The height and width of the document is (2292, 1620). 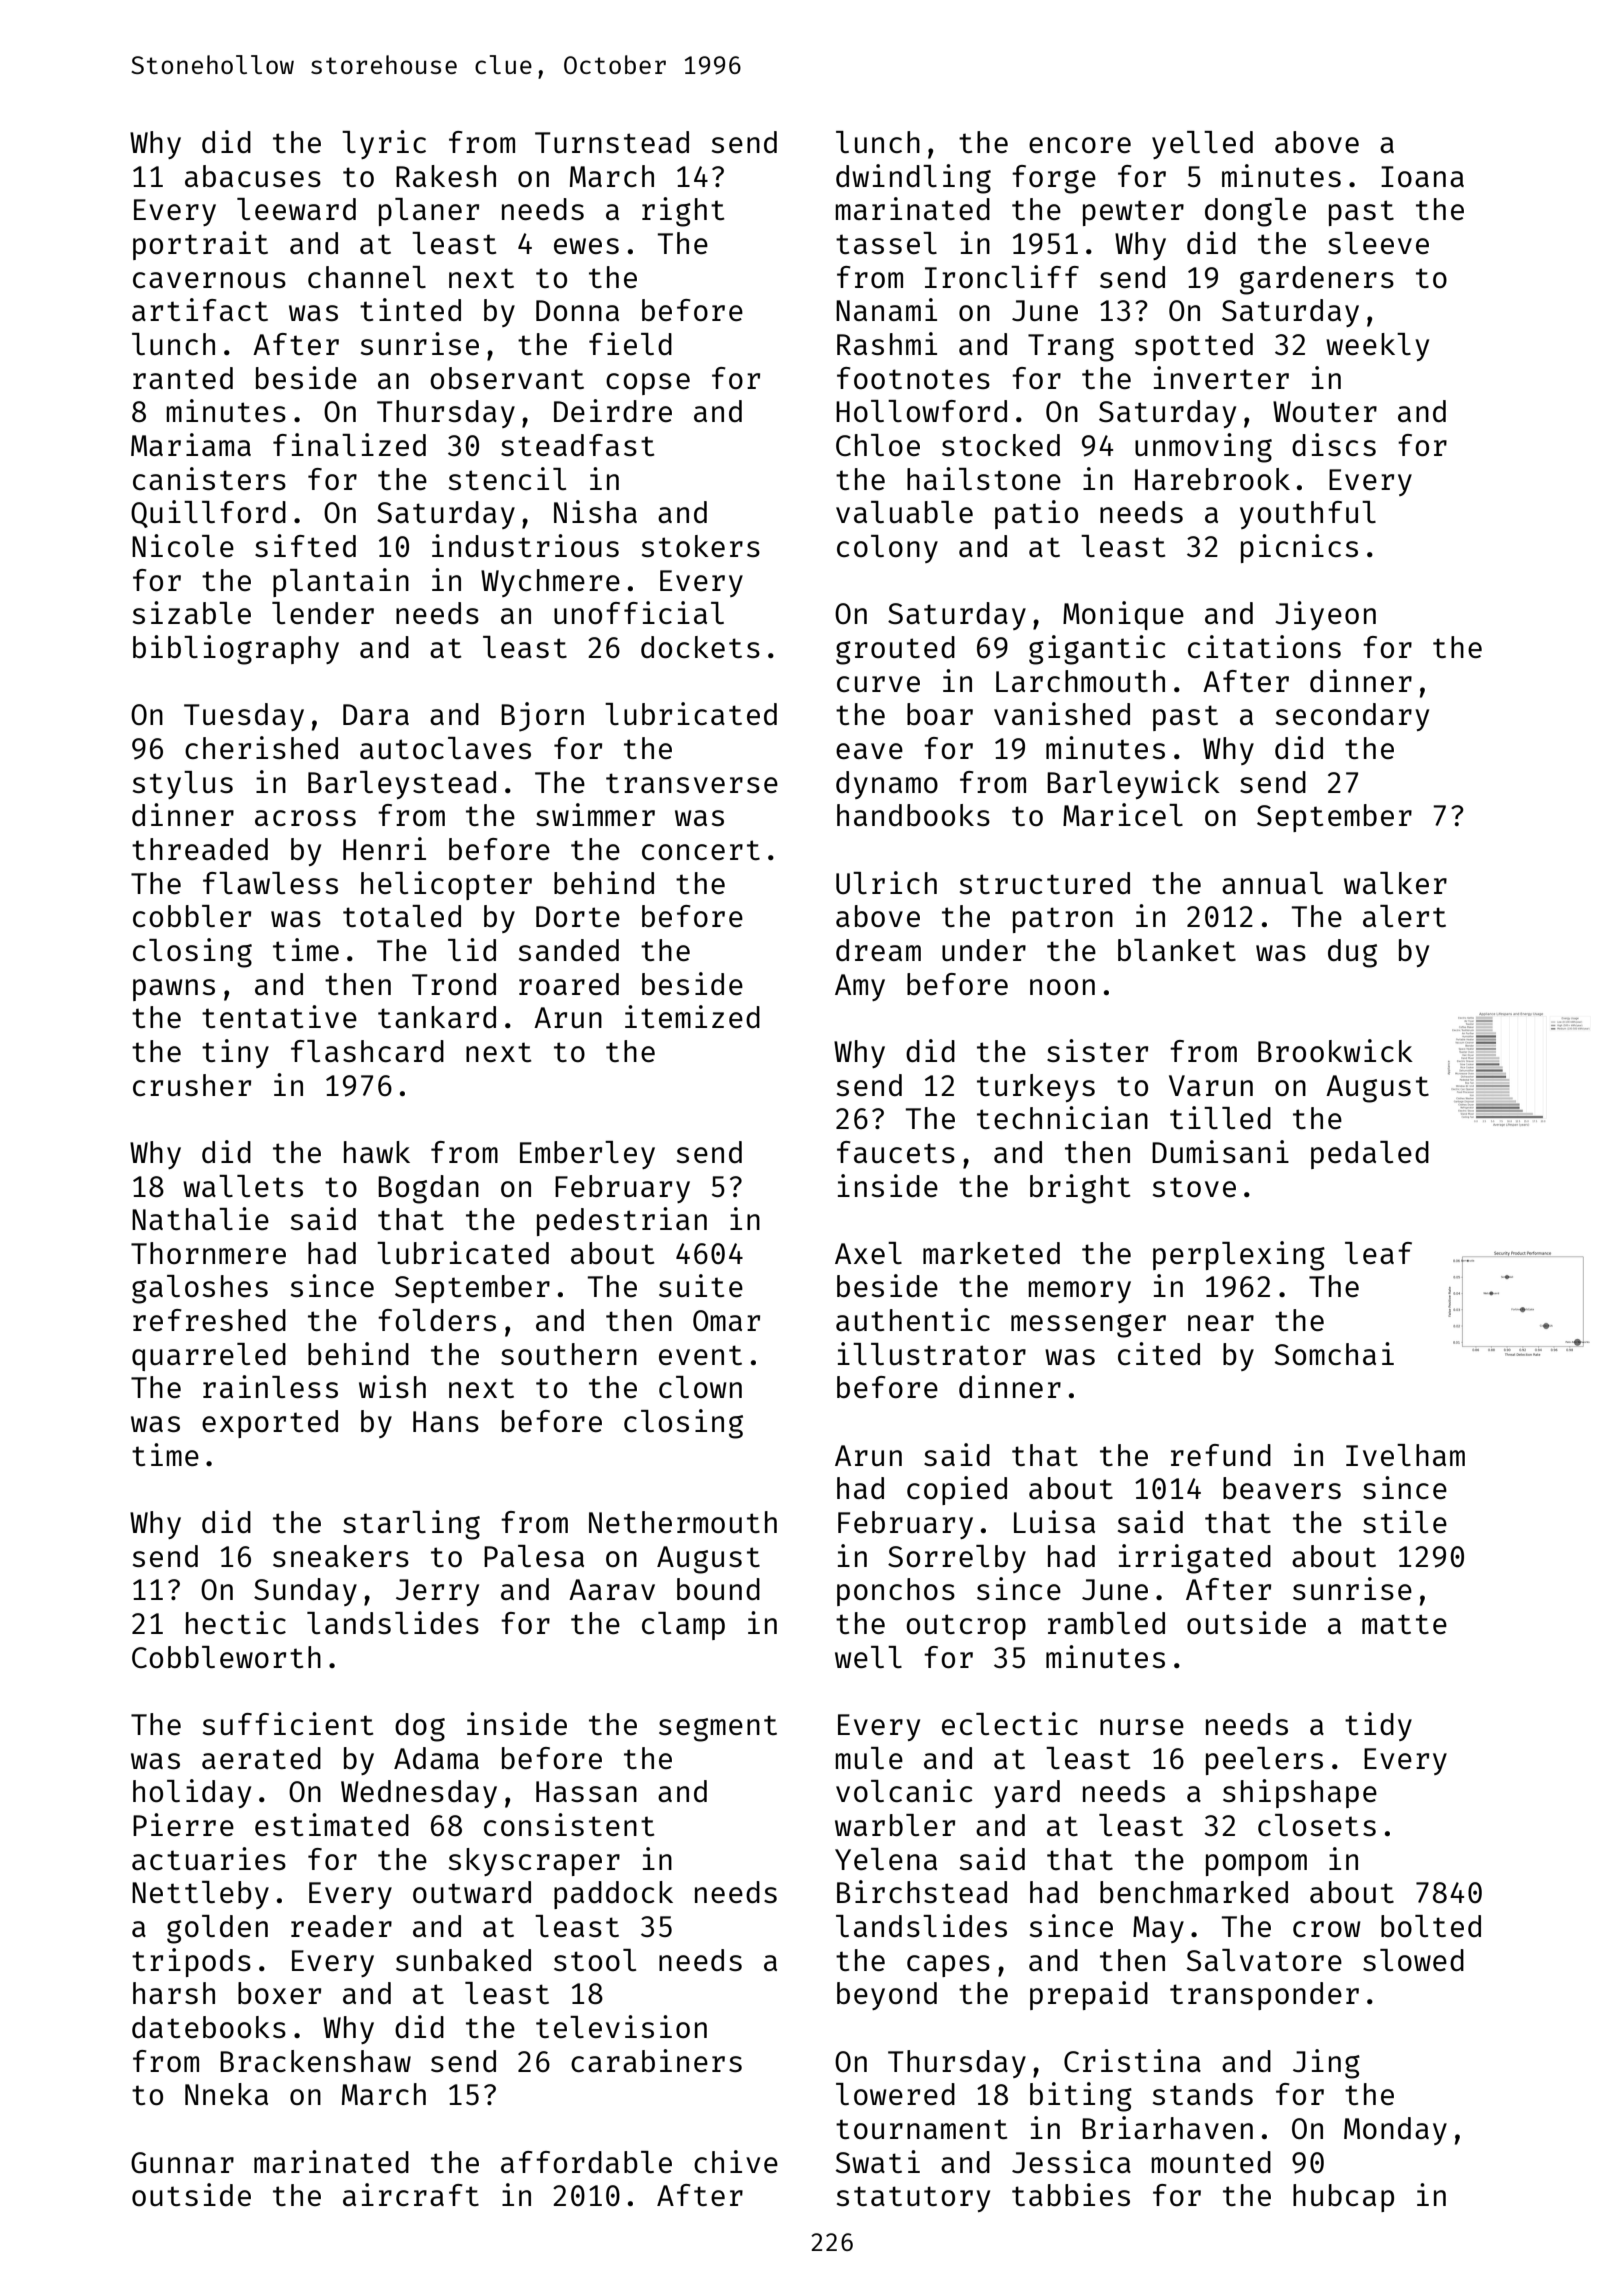 What do you see at coordinates (243, 1186) in the document?
I see `wallets` at bounding box center [243, 1186].
